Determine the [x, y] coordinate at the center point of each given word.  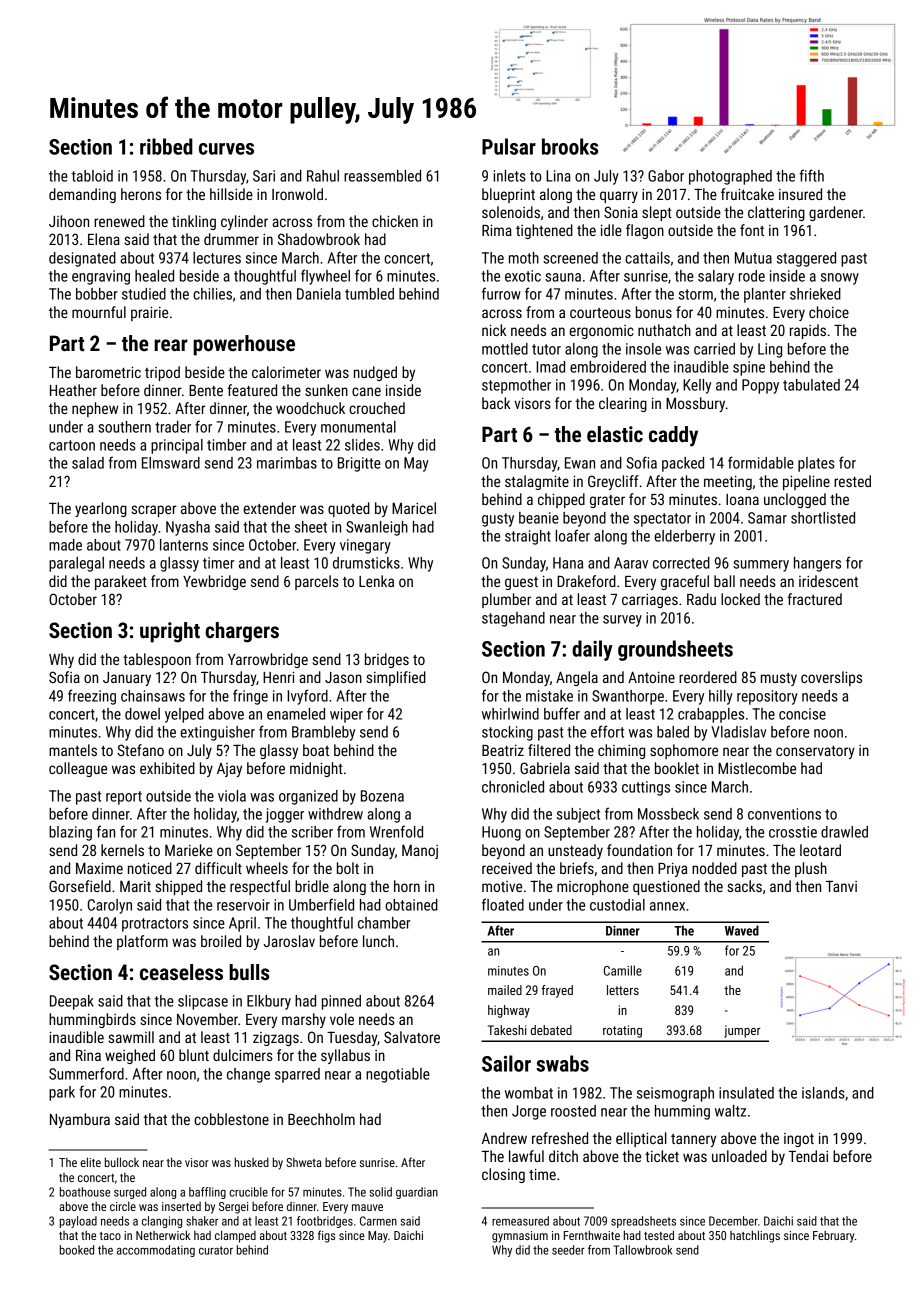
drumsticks [366, 563]
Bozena [382, 796]
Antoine [651, 677]
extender [269, 508]
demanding [82, 195]
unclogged [795, 500]
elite [91, 1162]
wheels [267, 868]
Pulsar [509, 146]
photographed [730, 177]
